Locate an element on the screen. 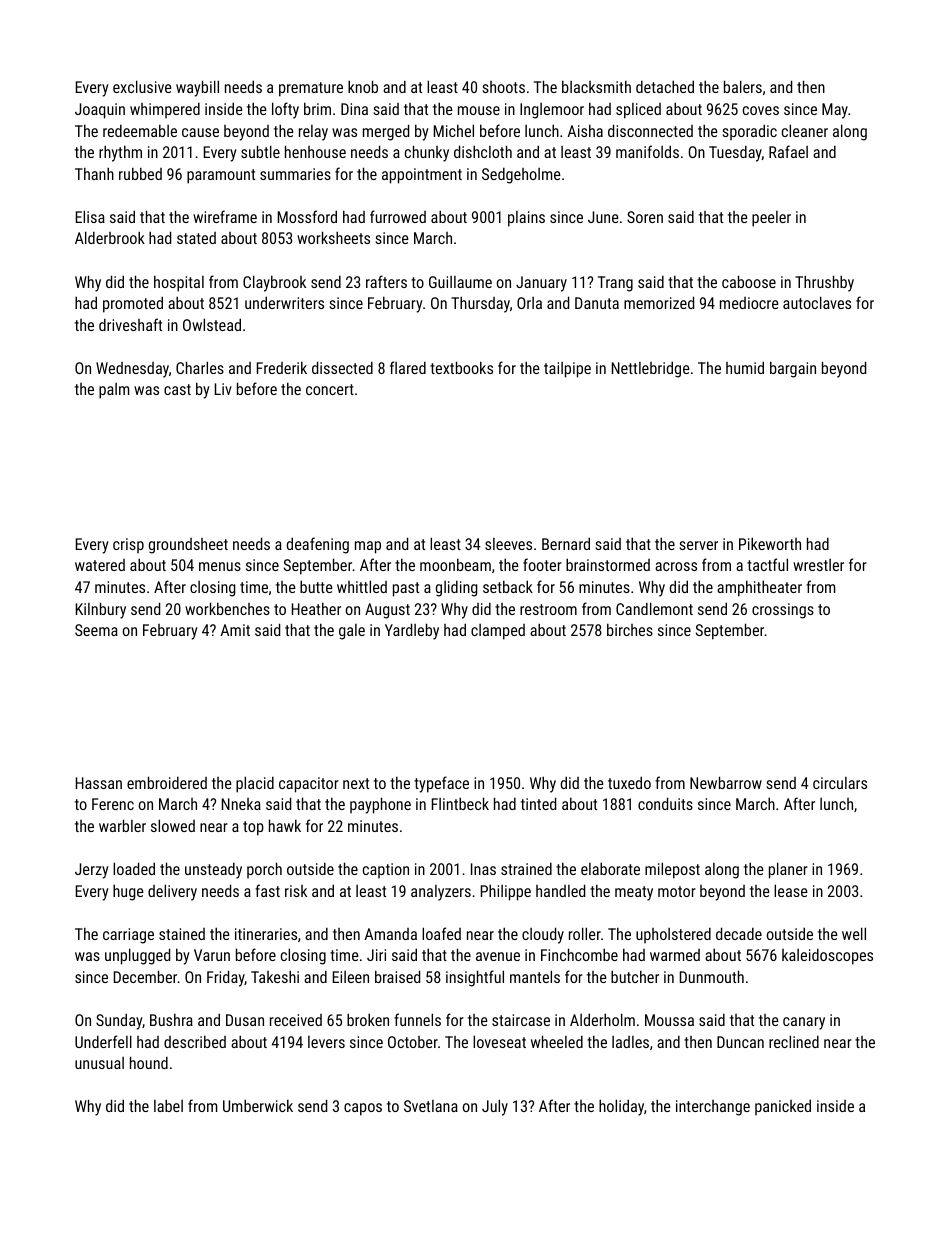 This screenshot has height=1233, width=952. past is located at coordinates (406, 589).
